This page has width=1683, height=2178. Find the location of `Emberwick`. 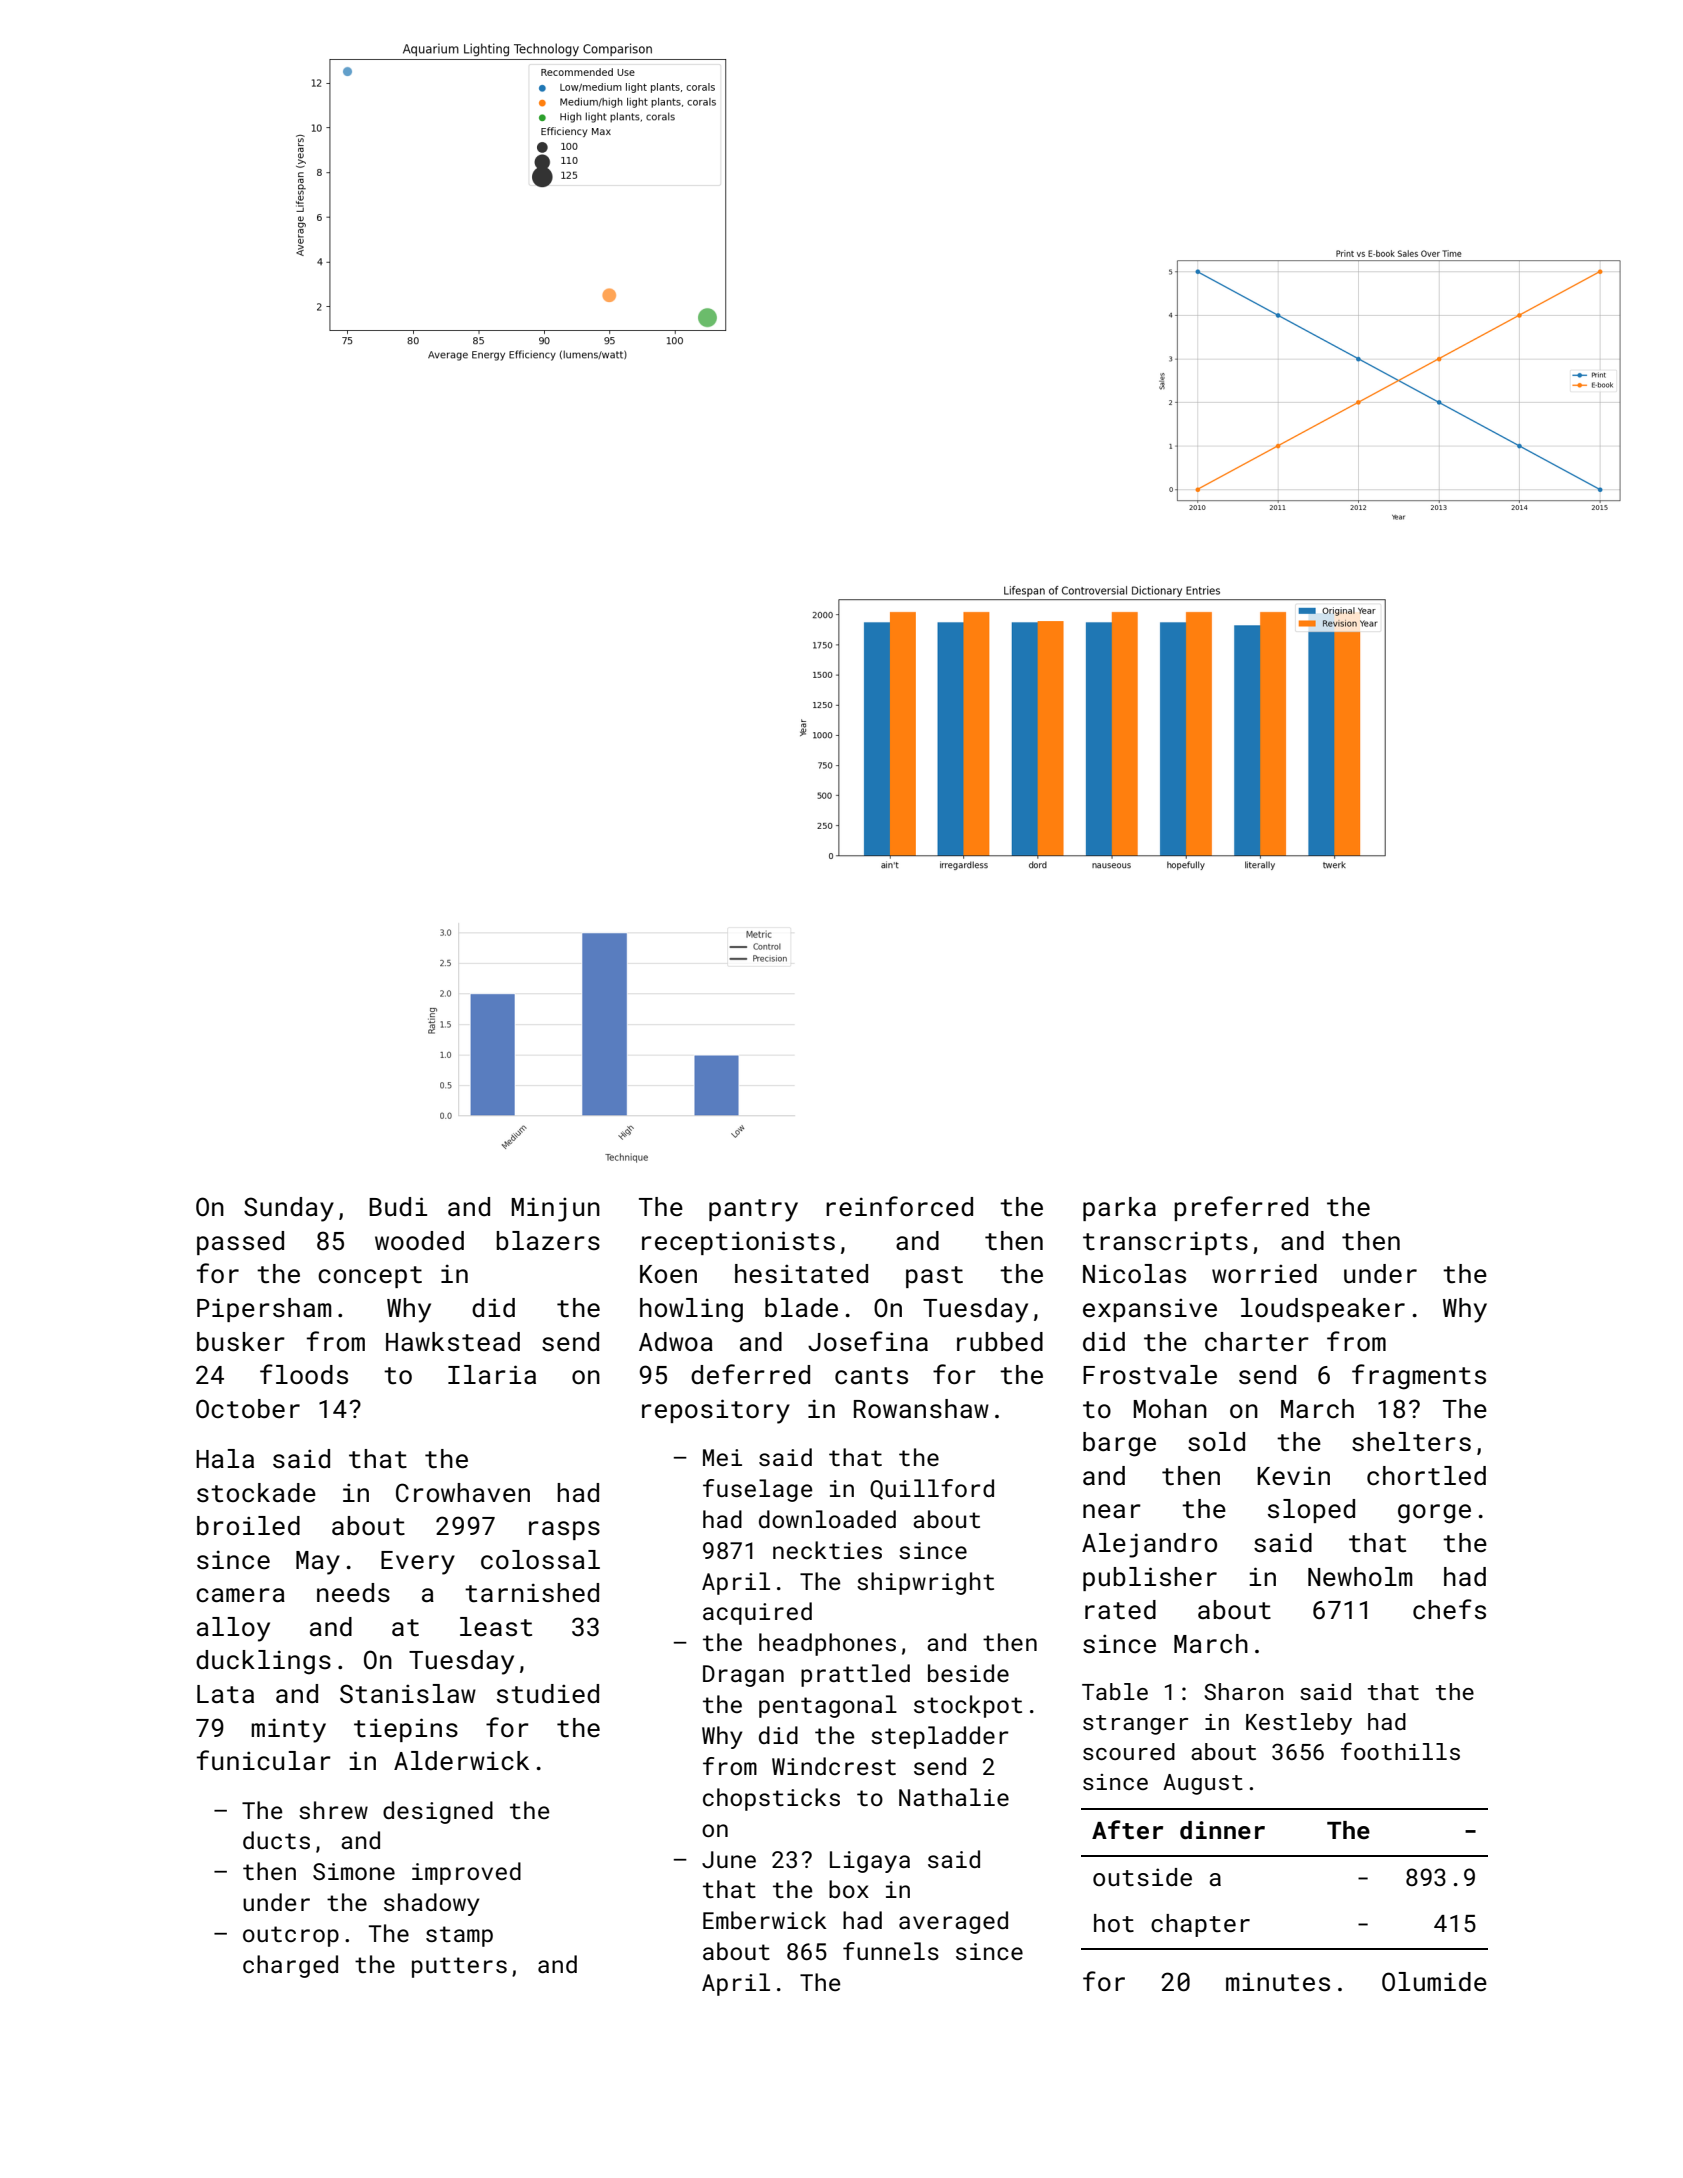

Emberwick is located at coordinates (765, 1920).
